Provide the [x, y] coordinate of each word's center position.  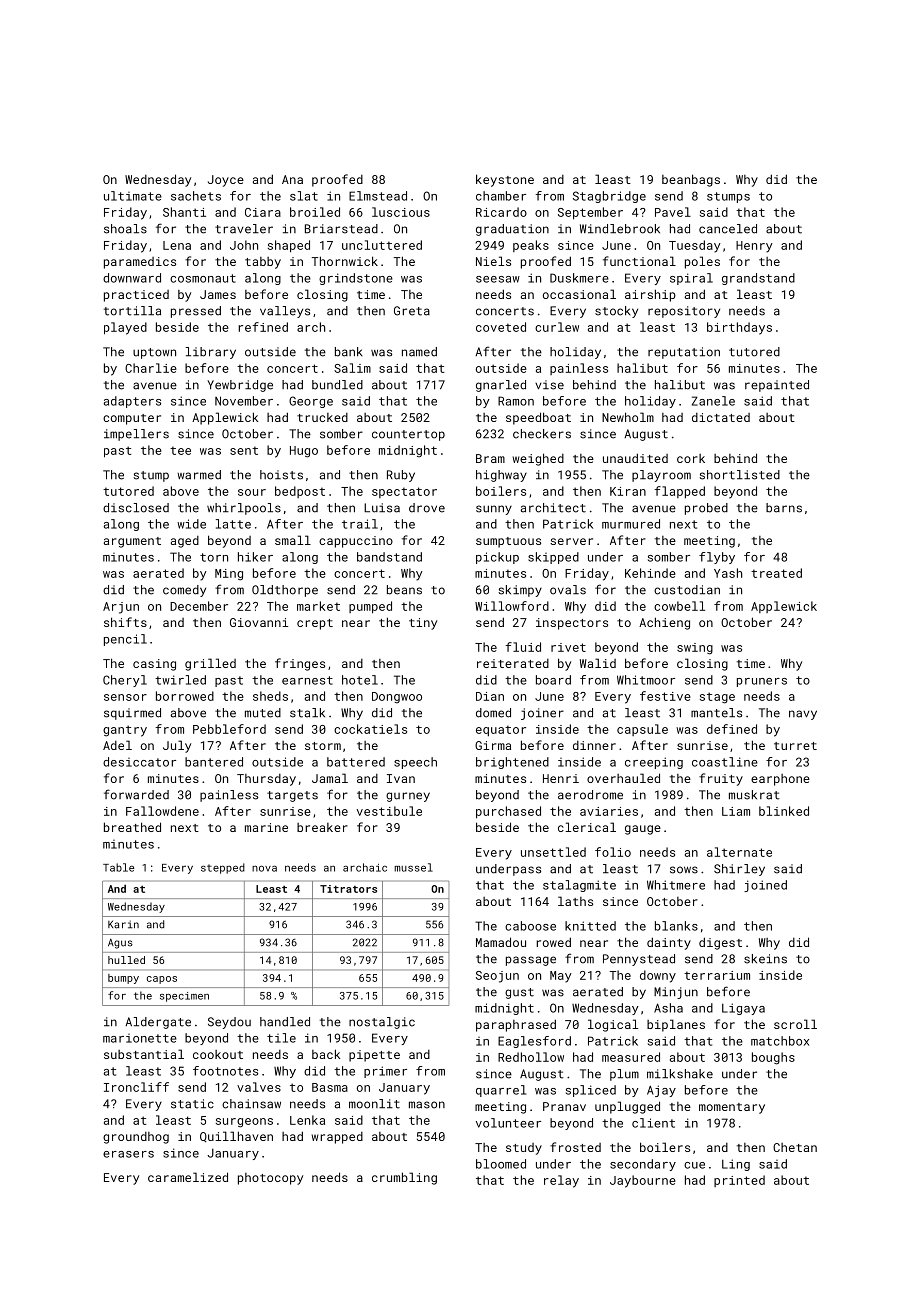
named [419, 352]
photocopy [270, 1179]
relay [561, 1181]
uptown [154, 353]
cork [691, 458]
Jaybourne [643, 1181]
